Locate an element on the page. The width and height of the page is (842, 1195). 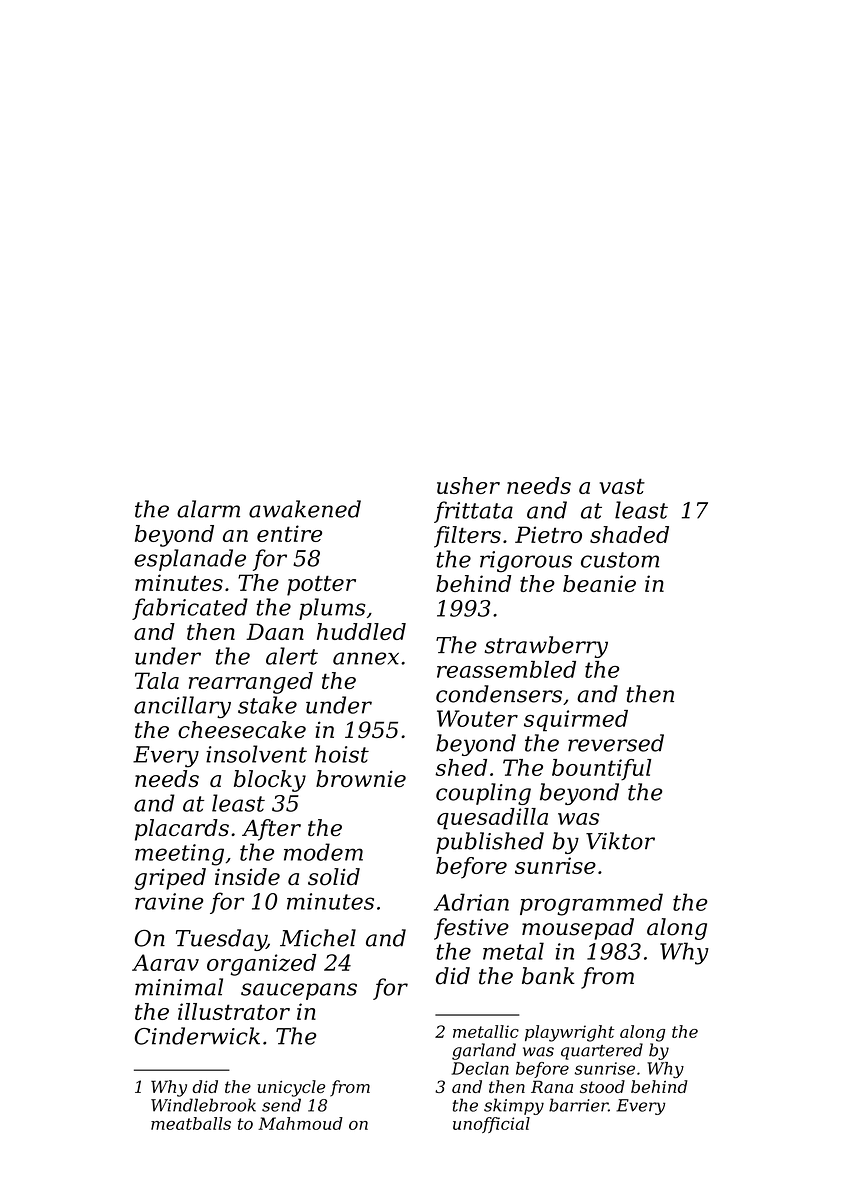
beanie is located at coordinates (599, 583).
